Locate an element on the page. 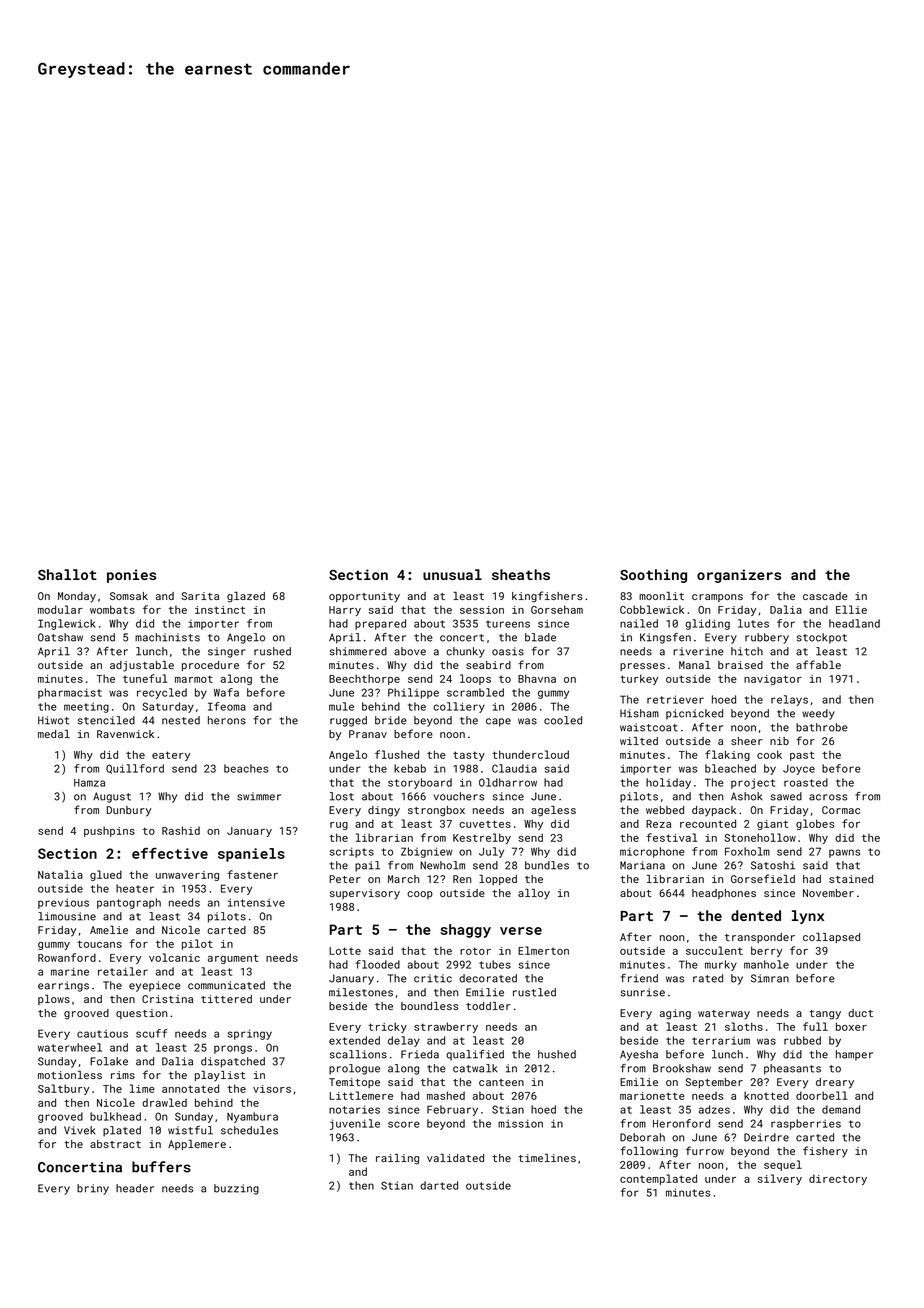 Image resolution: width=924 pixels, height=1308 pixels. heater is located at coordinates (135, 888).
